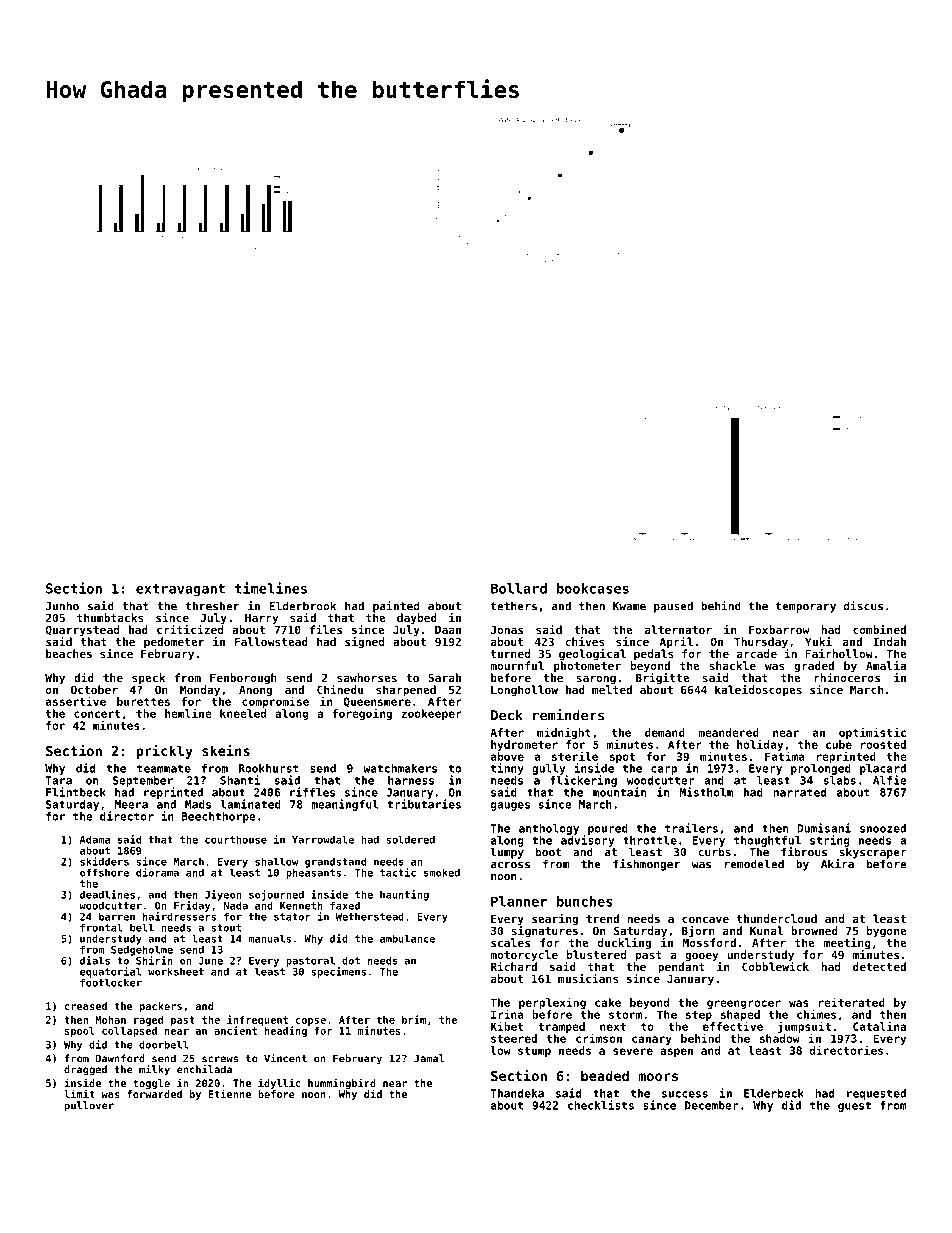  I want to click on Kwame, so click(629, 606).
